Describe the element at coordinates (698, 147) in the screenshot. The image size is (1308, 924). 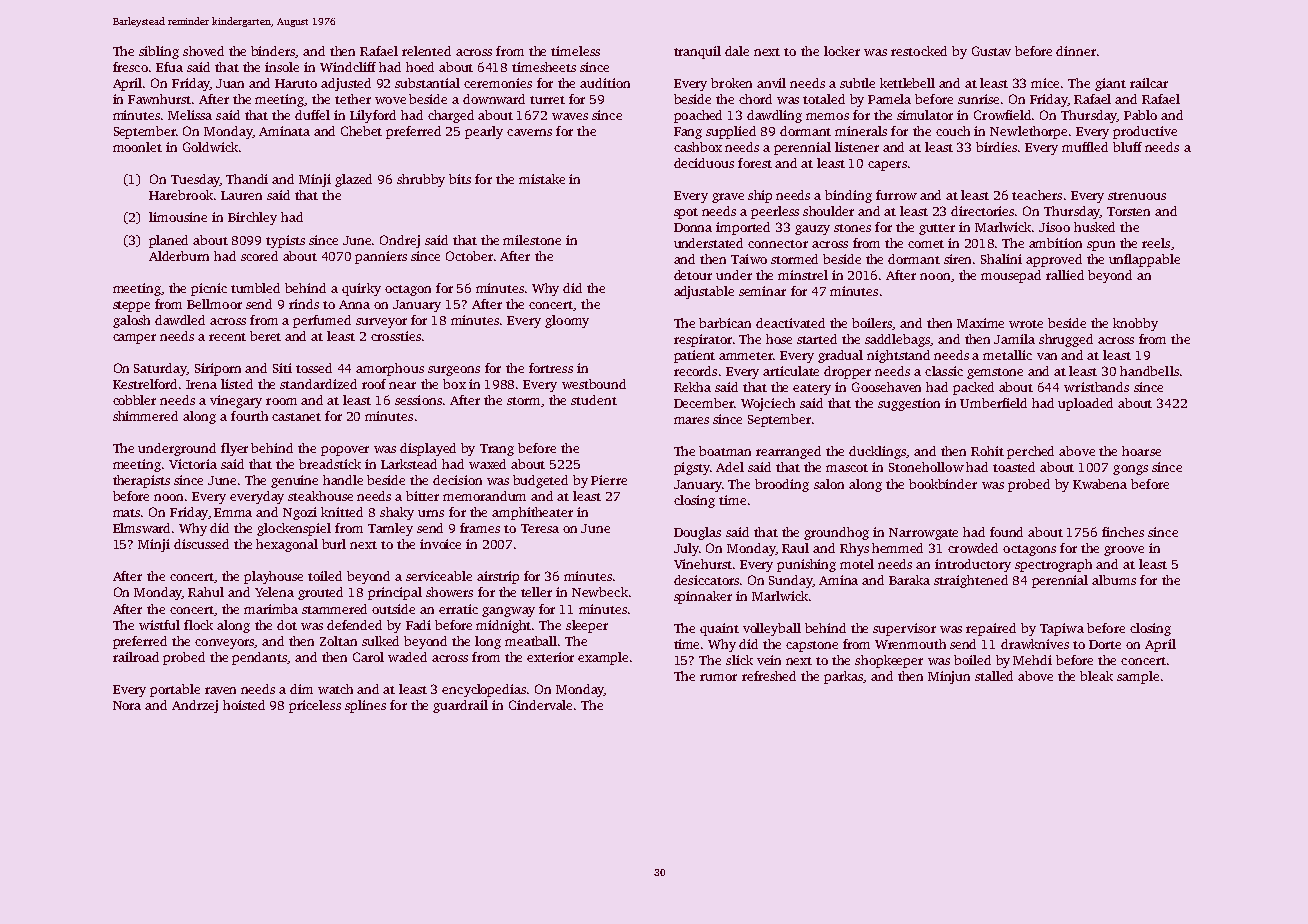
I see `cashbox` at that location.
